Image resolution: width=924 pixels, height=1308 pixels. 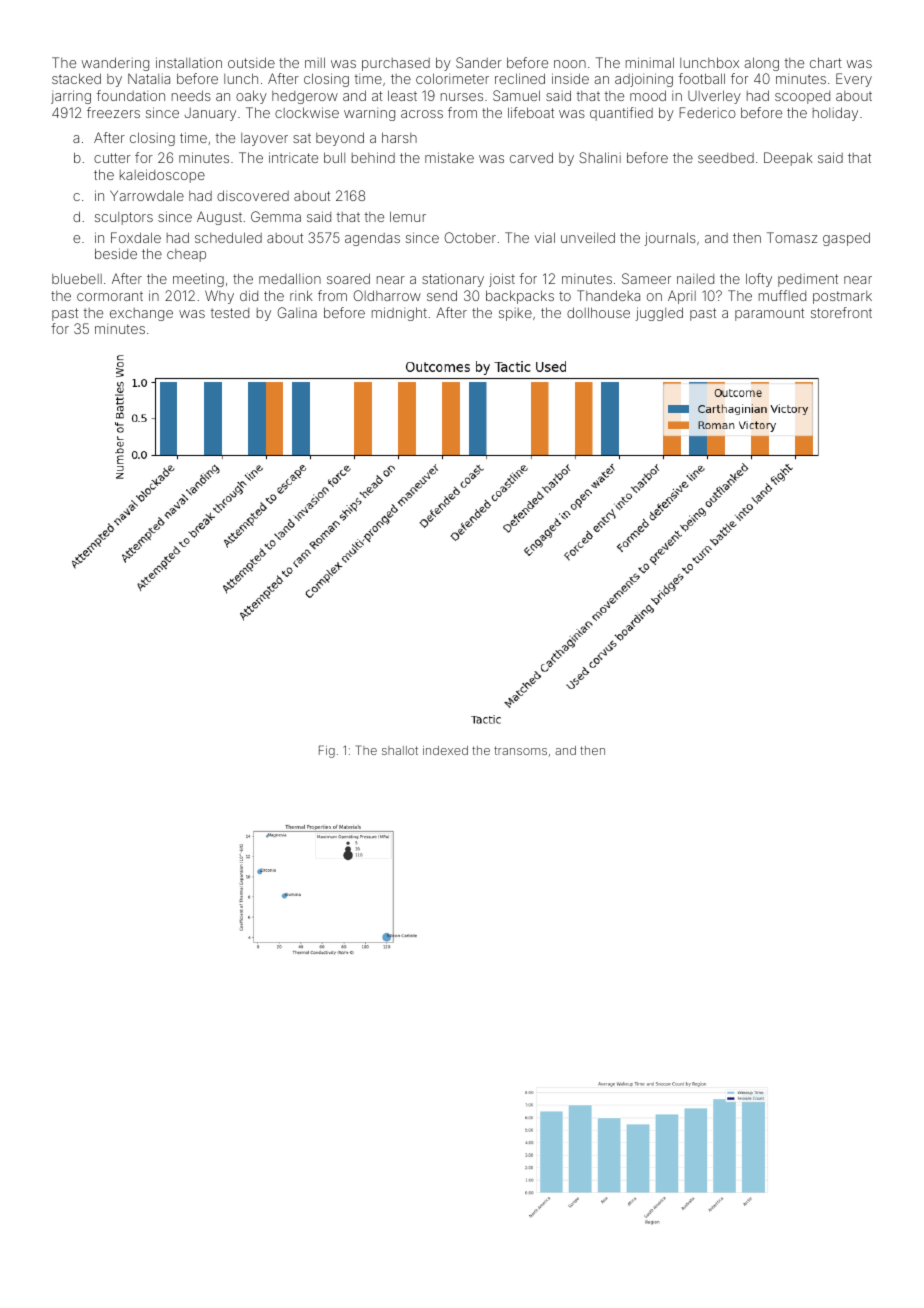 What do you see at coordinates (141, 314) in the screenshot?
I see `exchange` at bounding box center [141, 314].
